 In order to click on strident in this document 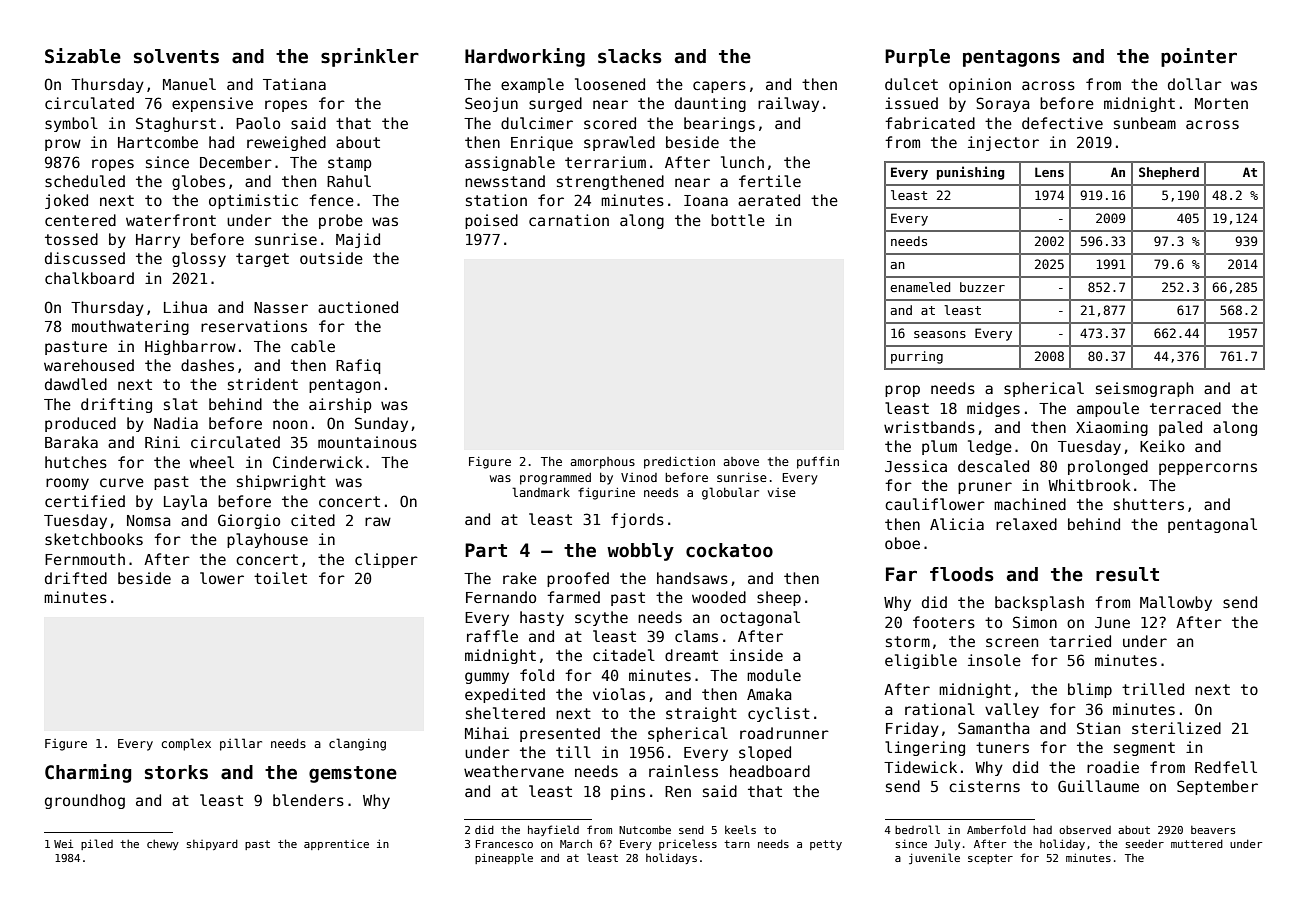, I will do `click(263, 384)`.
